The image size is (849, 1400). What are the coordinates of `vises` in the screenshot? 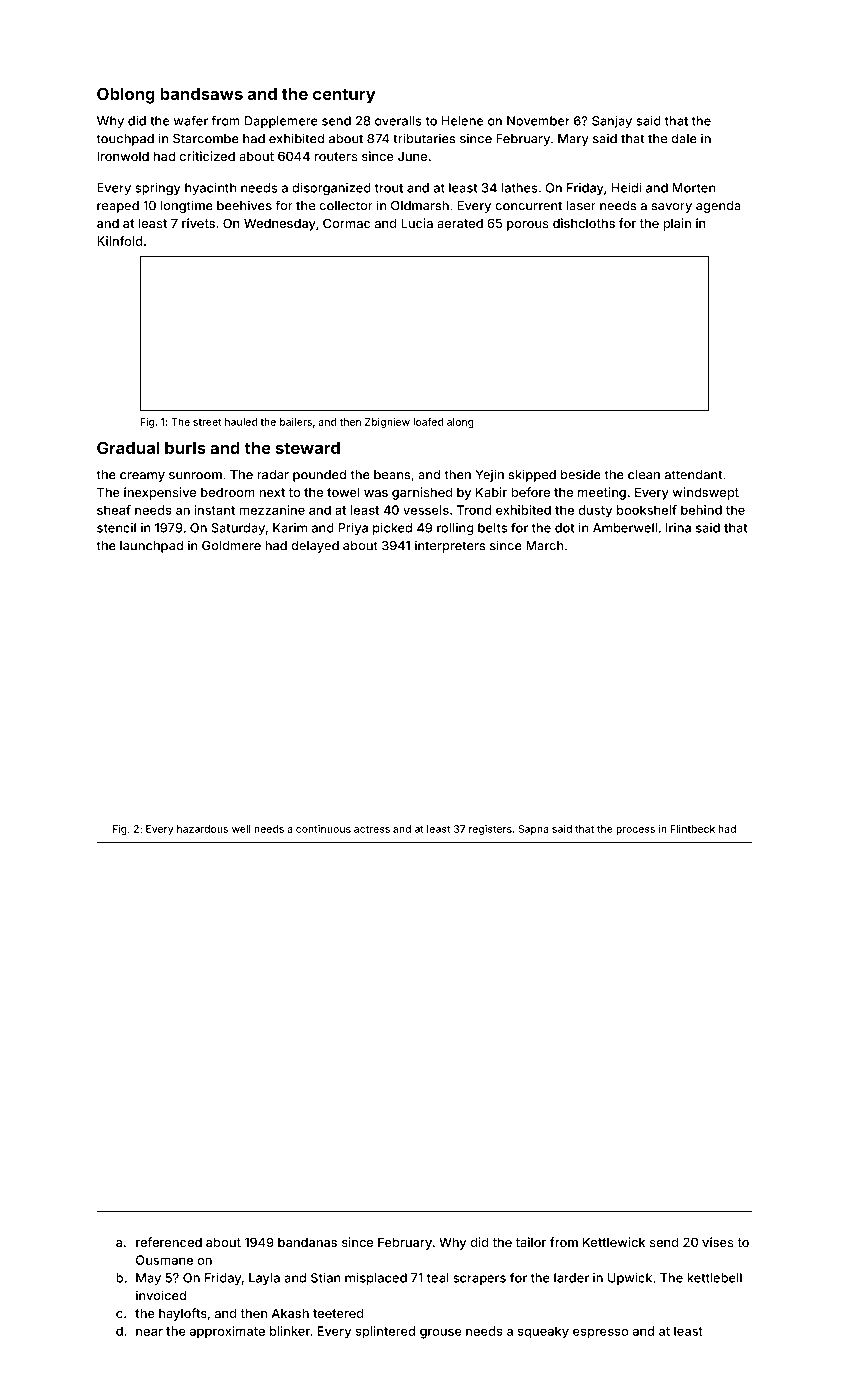 It's located at (717, 1242).
